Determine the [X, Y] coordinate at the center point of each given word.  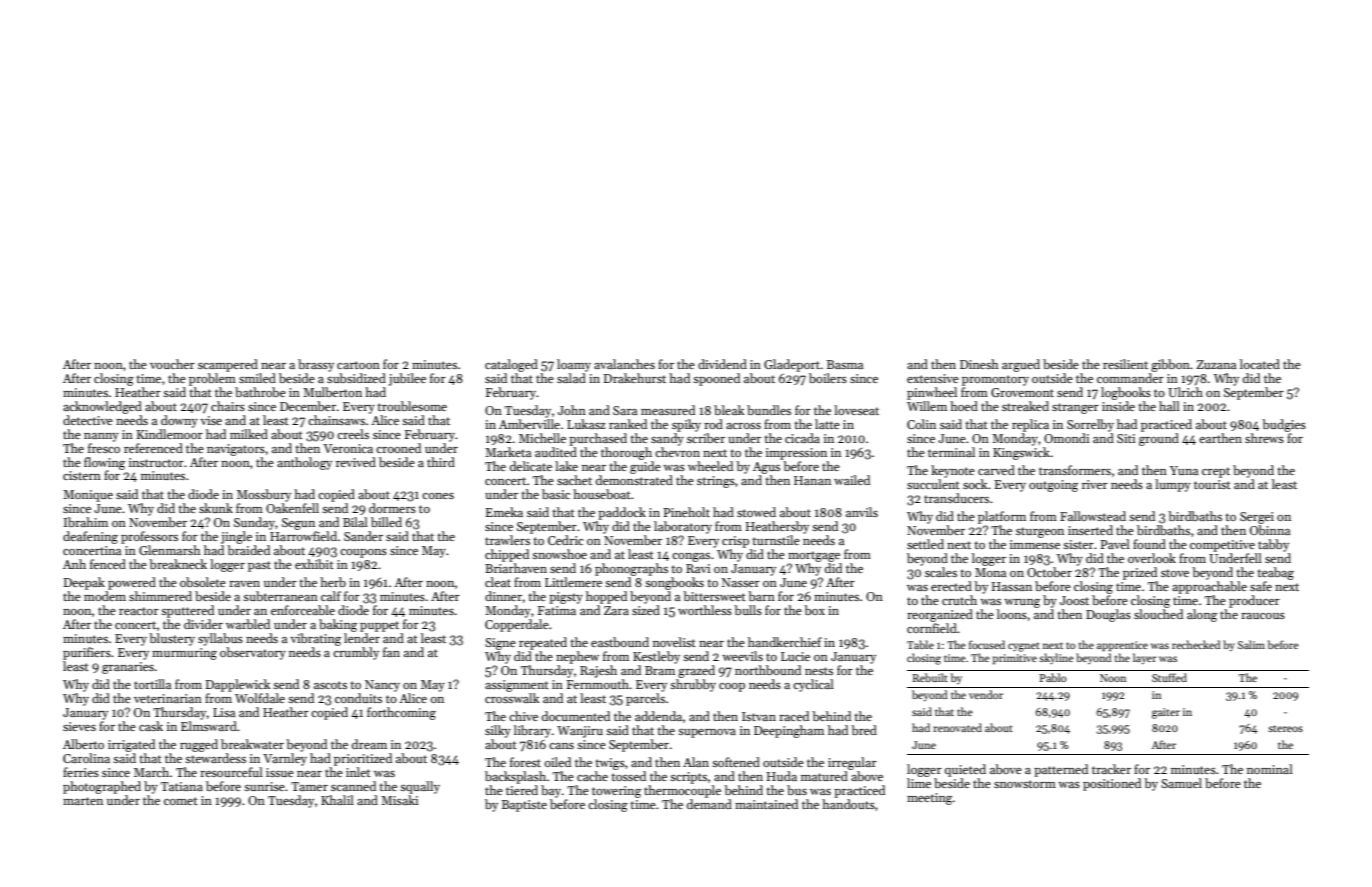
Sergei [1257, 518]
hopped [606, 597]
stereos [1285, 728]
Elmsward [209, 726]
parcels [645, 699]
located [1260, 364]
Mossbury [264, 495]
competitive [1222, 546]
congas [691, 557]
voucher [172, 364]
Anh [74, 564]
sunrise [264, 786]
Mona [990, 572]
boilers [828, 378]
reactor [139, 611]
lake [566, 466]
